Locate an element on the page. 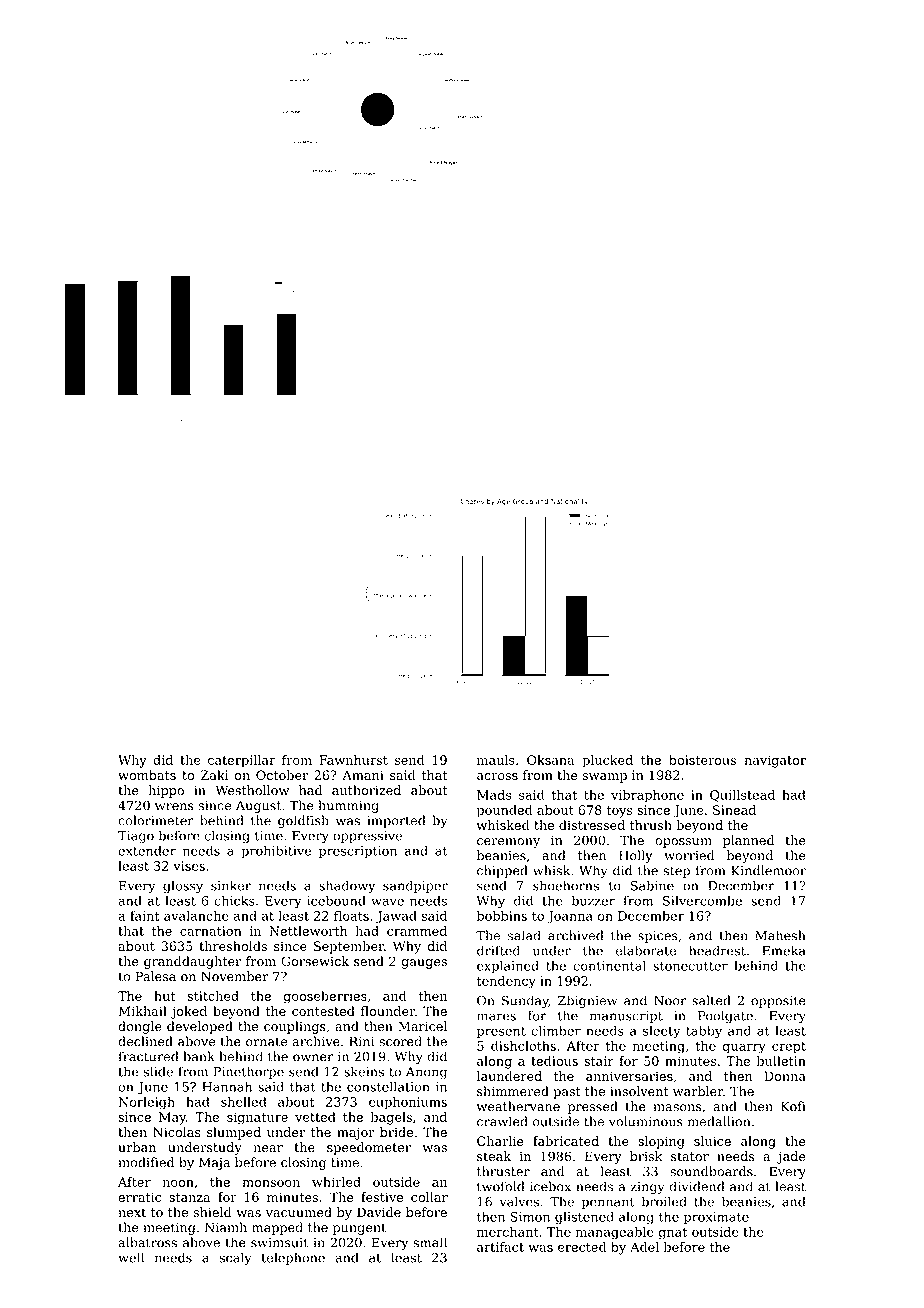 The image size is (924, 1308). Charlie is located at coordinates (500, 1141).
